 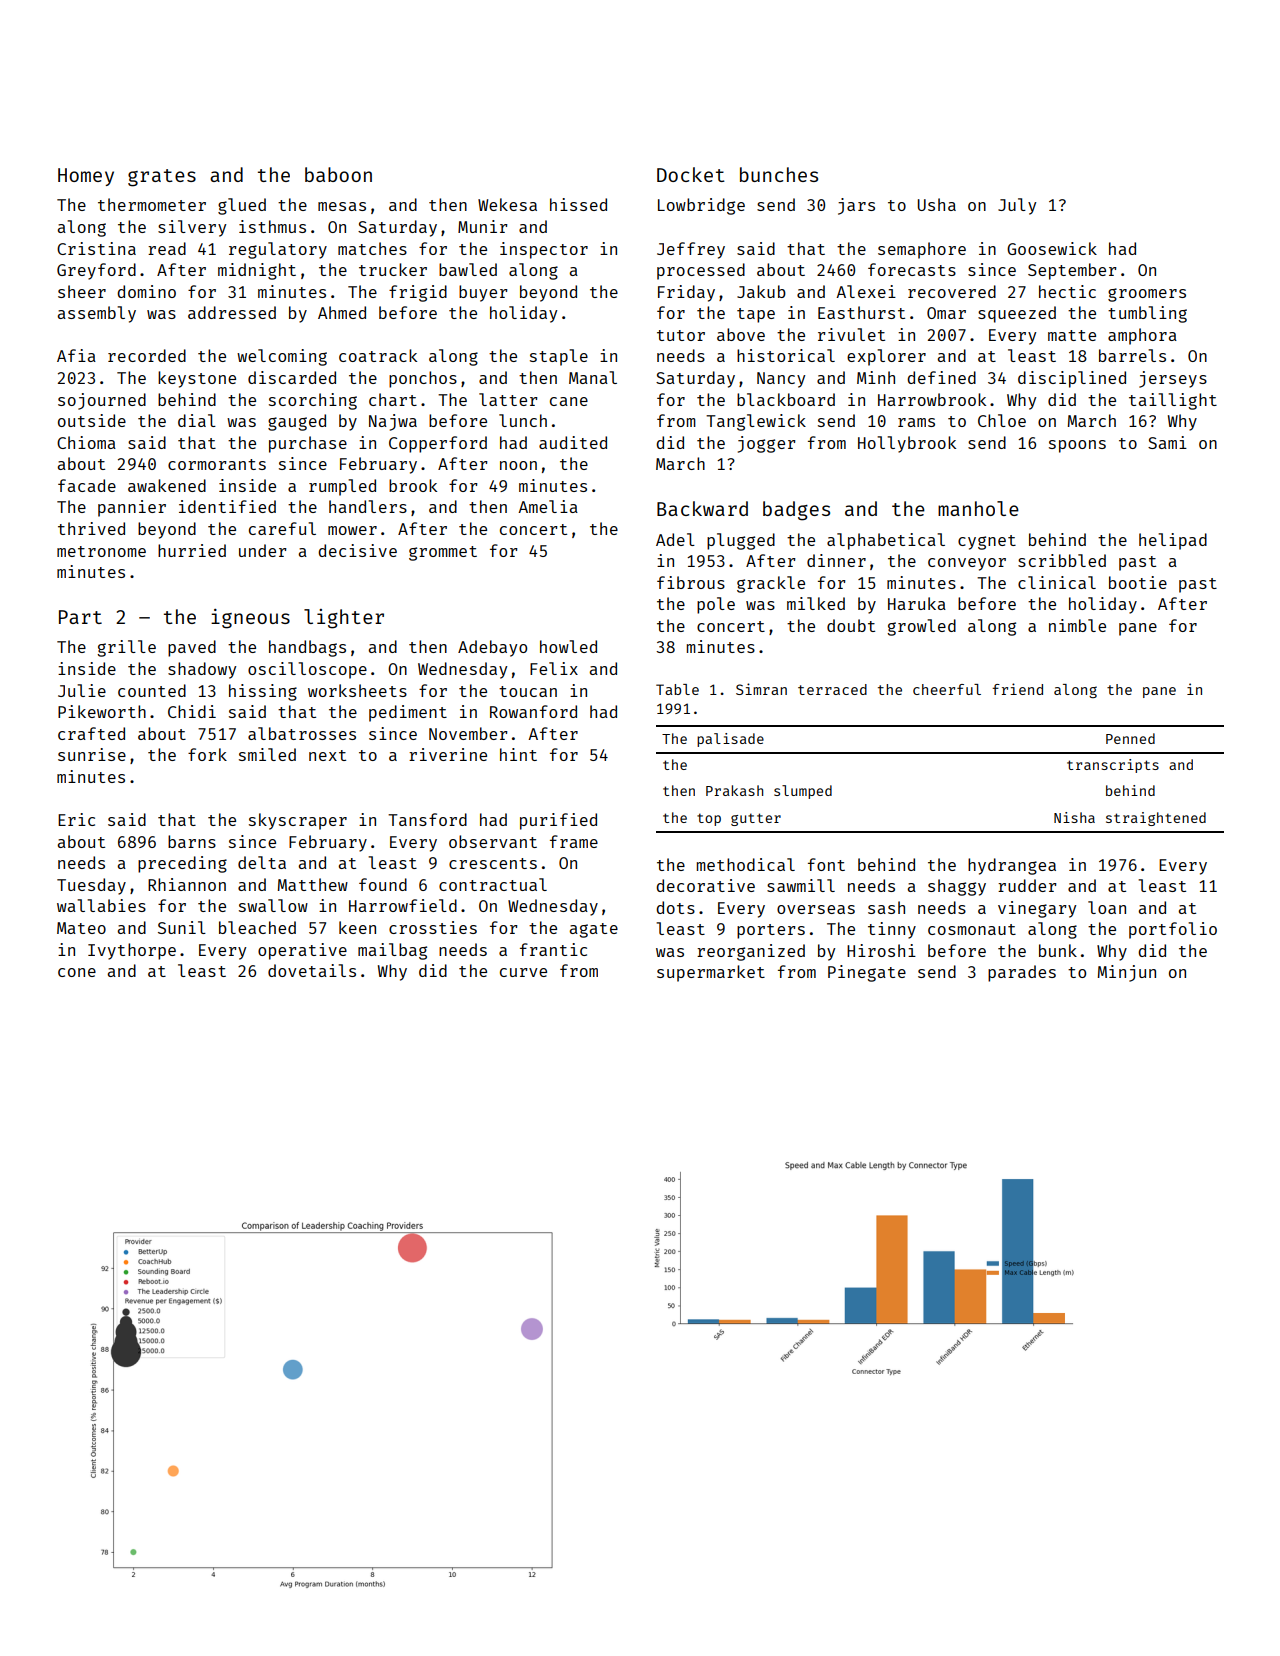 What do you see at coordinates (101, 551) in the screenshot?
I see `metronome` at bounding box center [101, 551].
